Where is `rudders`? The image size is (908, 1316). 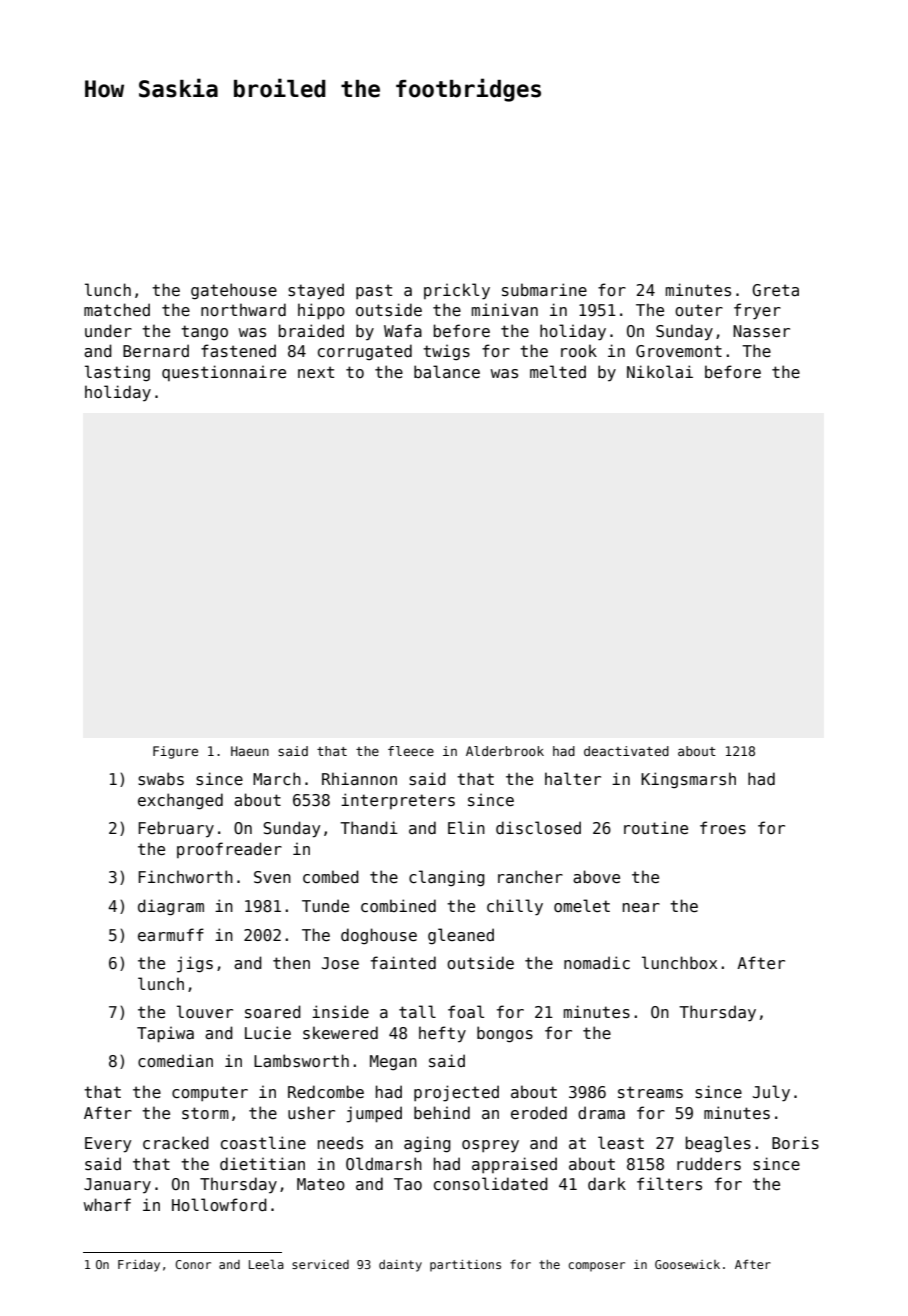 rudders is located at coordinates (709, 1164).
